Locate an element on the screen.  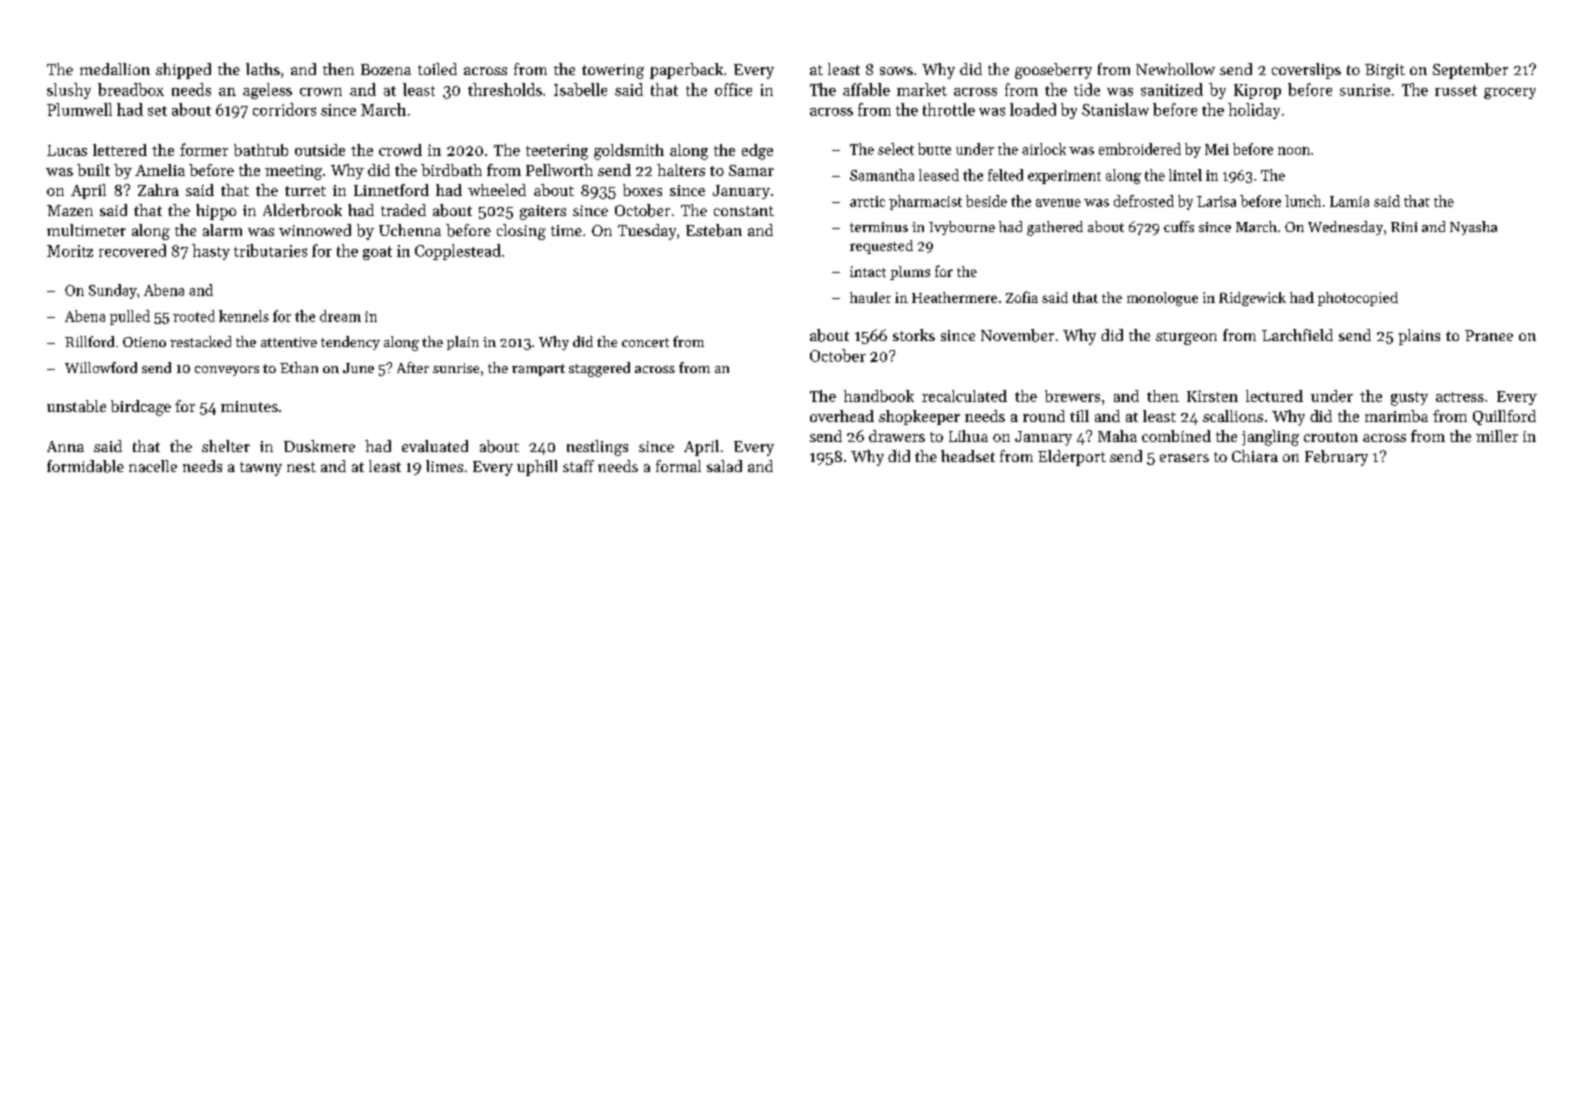
Pranee is located at coordinates (1489, 335).
